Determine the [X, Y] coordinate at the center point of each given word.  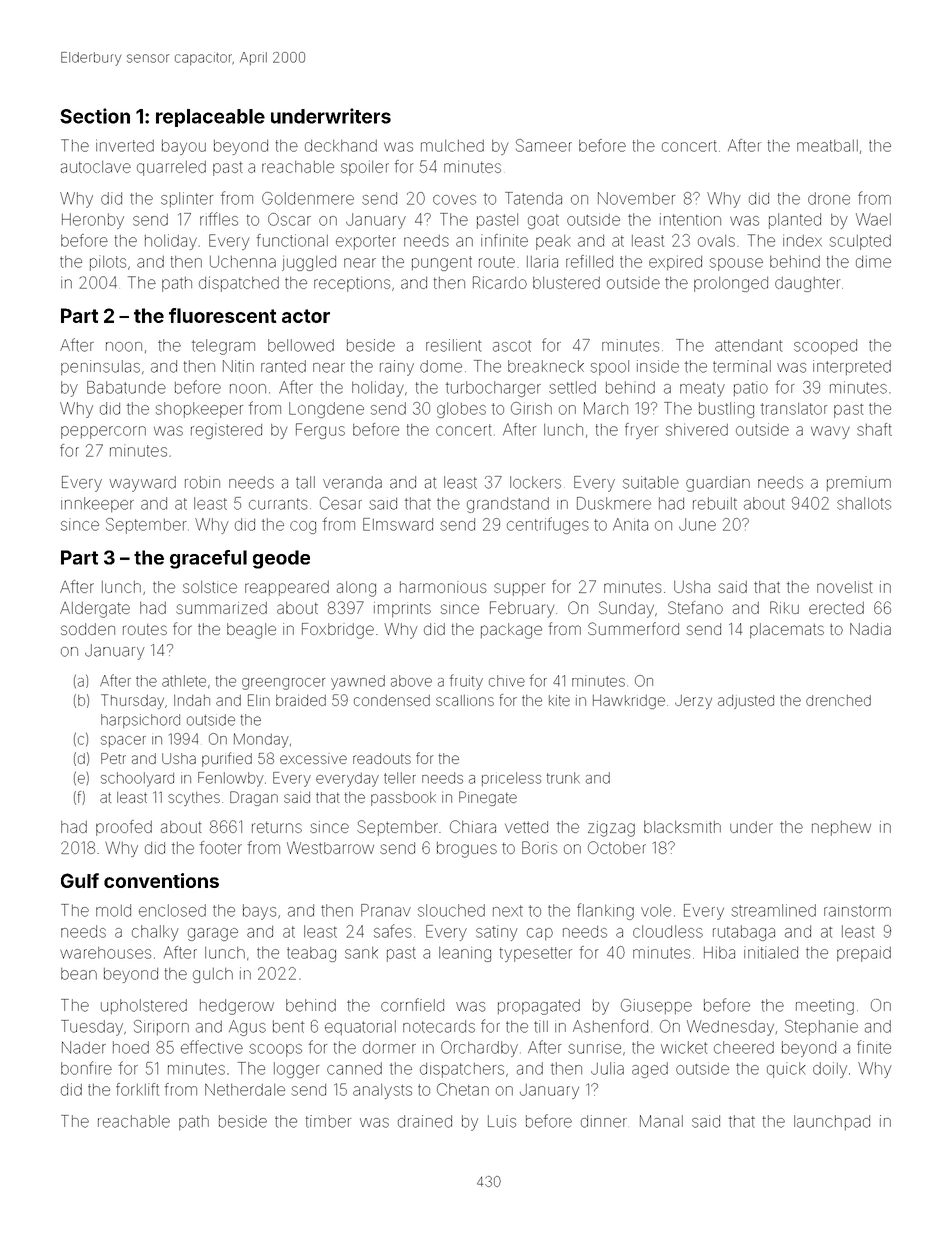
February [522, 609]
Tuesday [92, 1028]
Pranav [386, 910]
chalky [155, 933]
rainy [397, 368]
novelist [844, 587]
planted [795, 221]
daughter [807, 284]
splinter [187, 199]
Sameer [544, 145]
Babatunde [126, 387]
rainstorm [857, 911]
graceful [208, 559]
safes [393, 931]
